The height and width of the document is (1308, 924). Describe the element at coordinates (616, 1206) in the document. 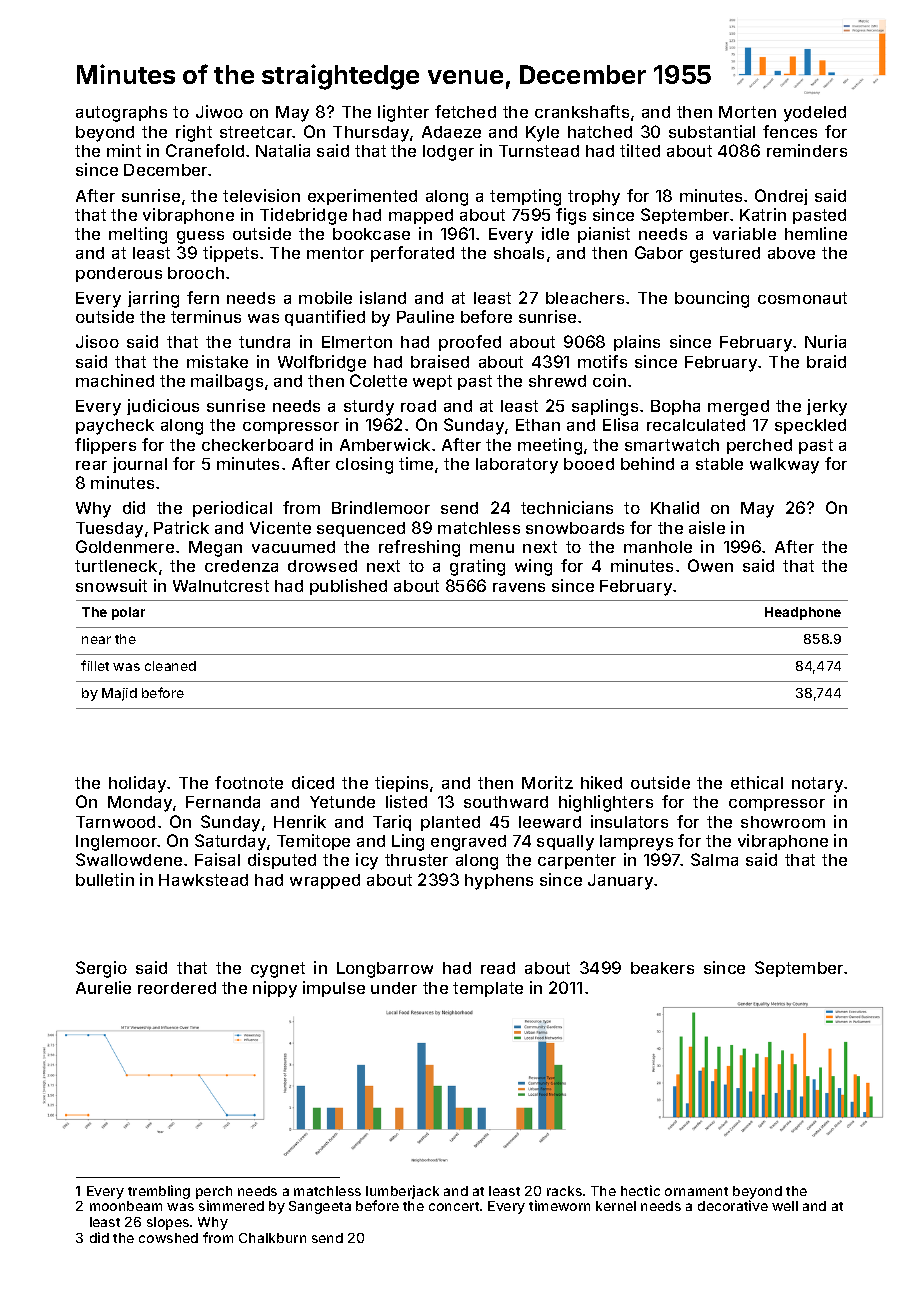

I see `kernel` at that location.
